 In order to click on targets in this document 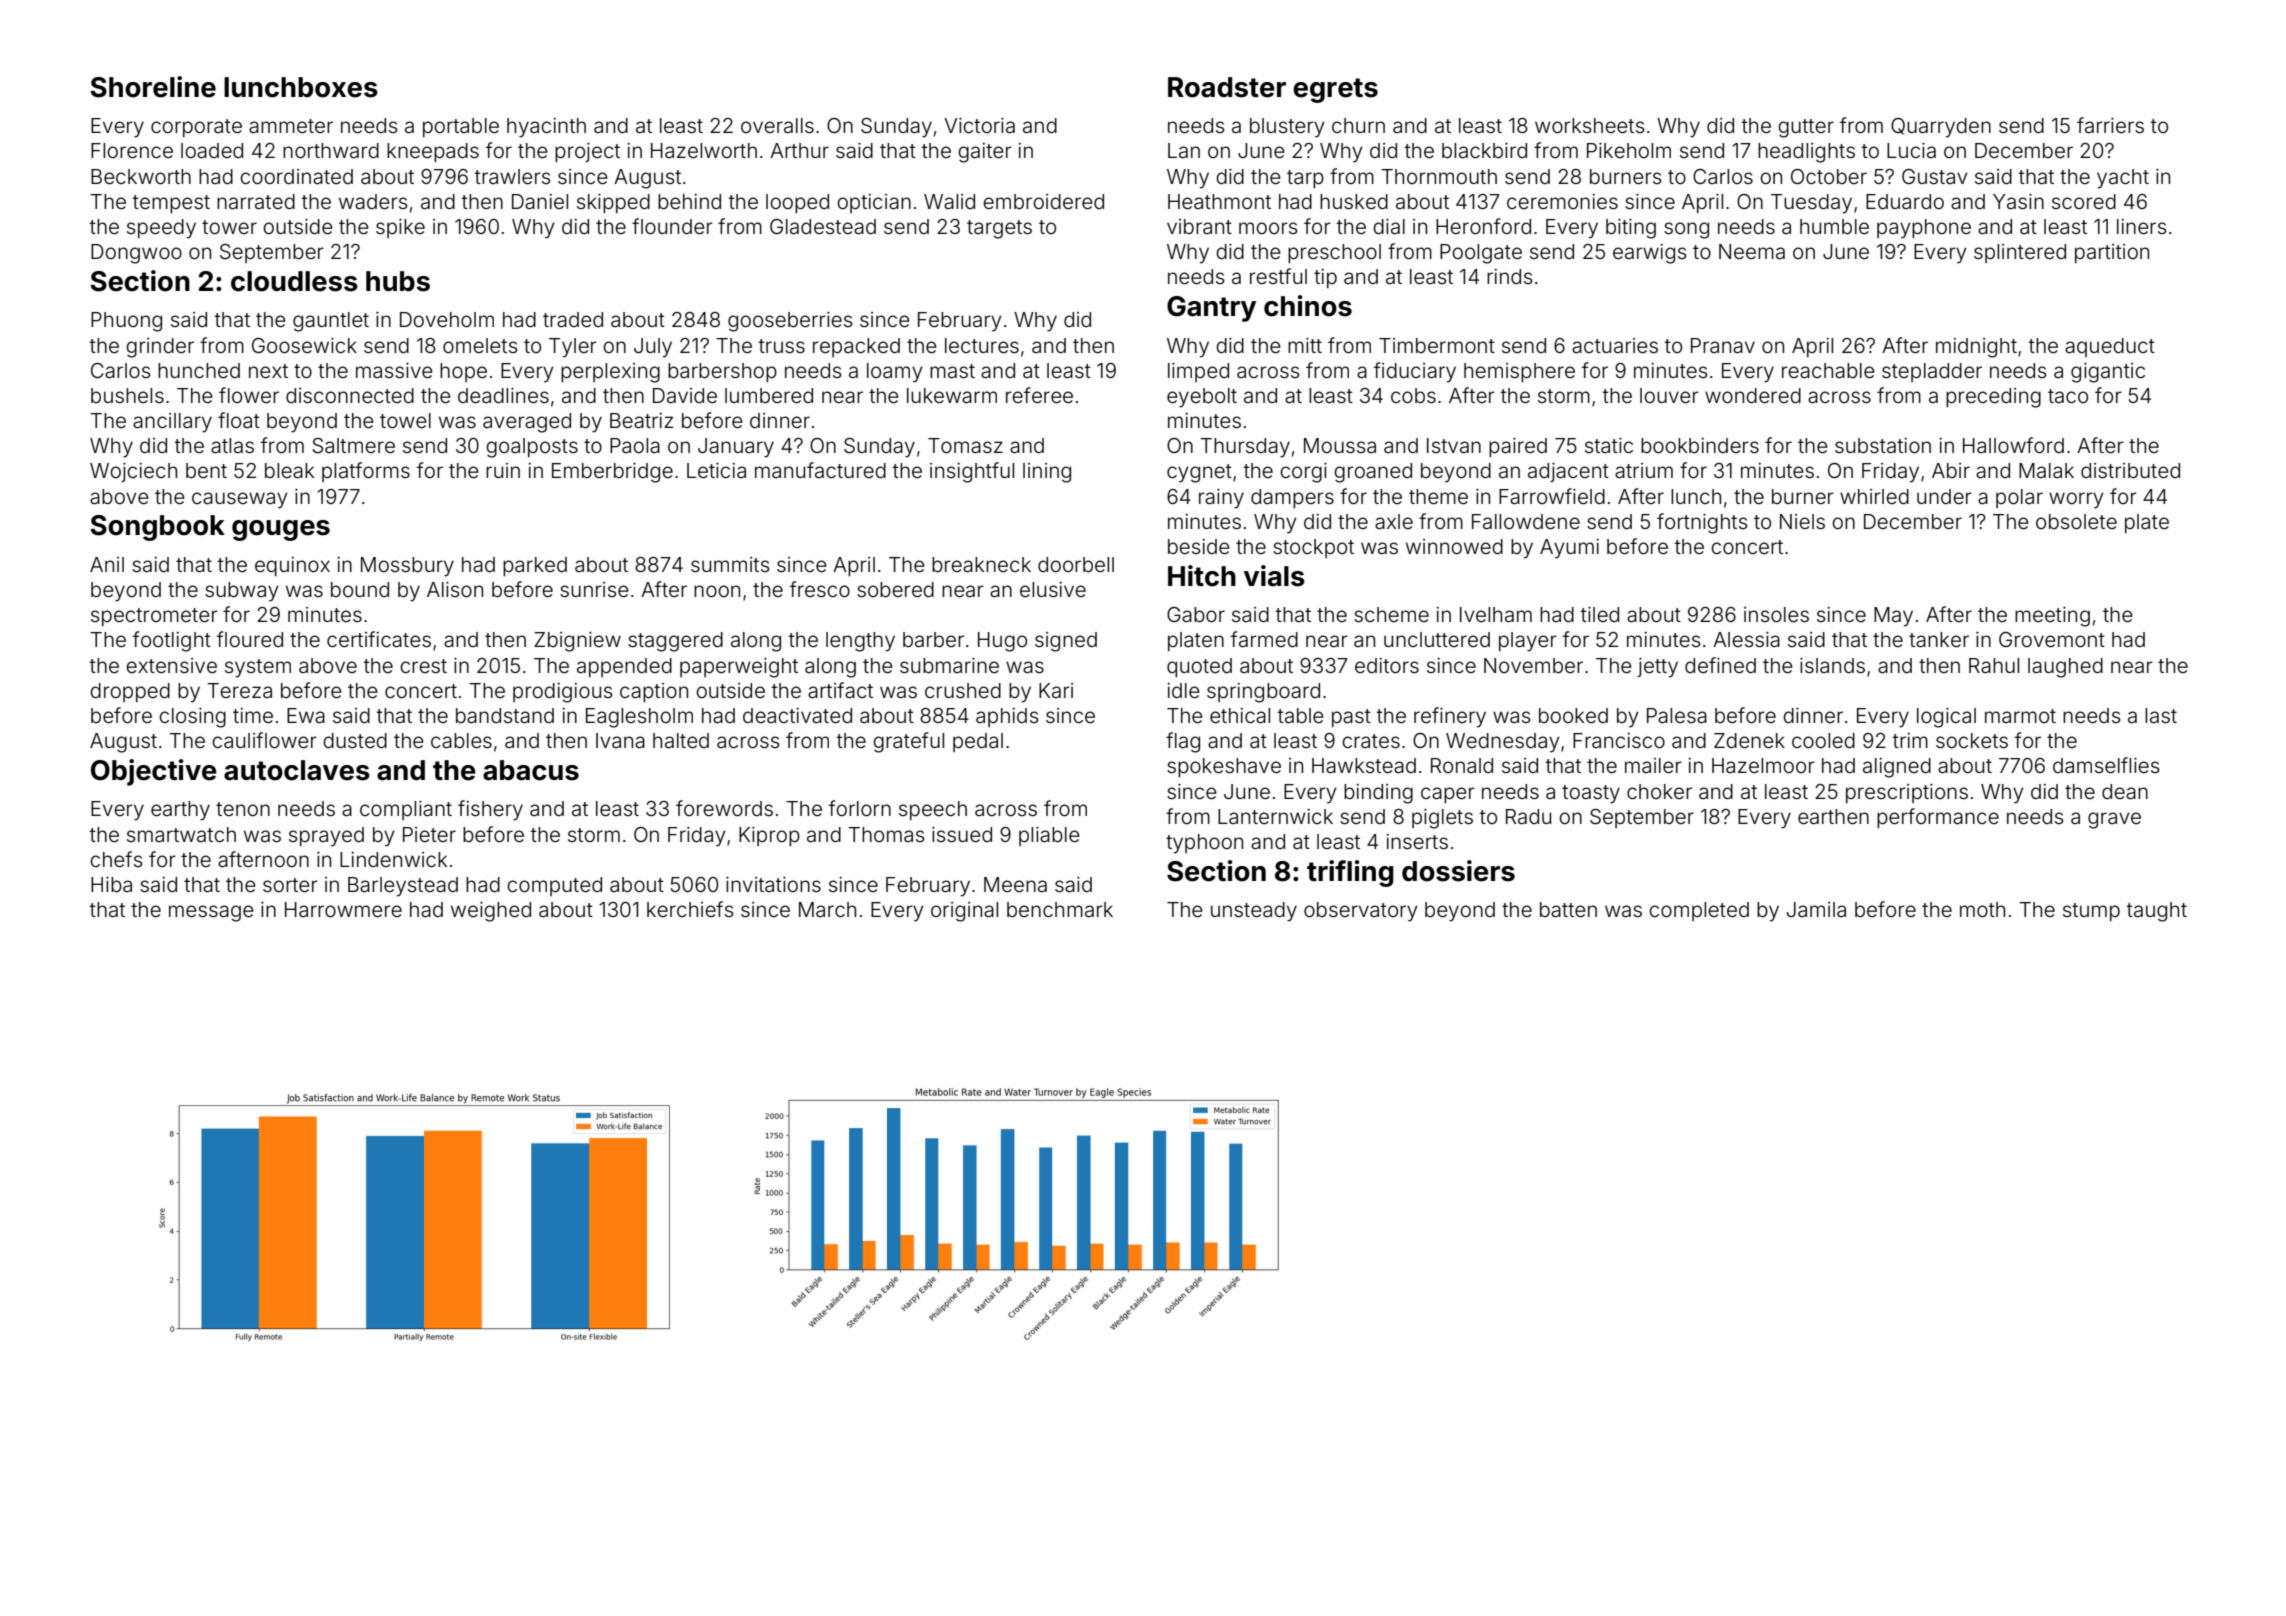, I will do `click(999, 229)`.
